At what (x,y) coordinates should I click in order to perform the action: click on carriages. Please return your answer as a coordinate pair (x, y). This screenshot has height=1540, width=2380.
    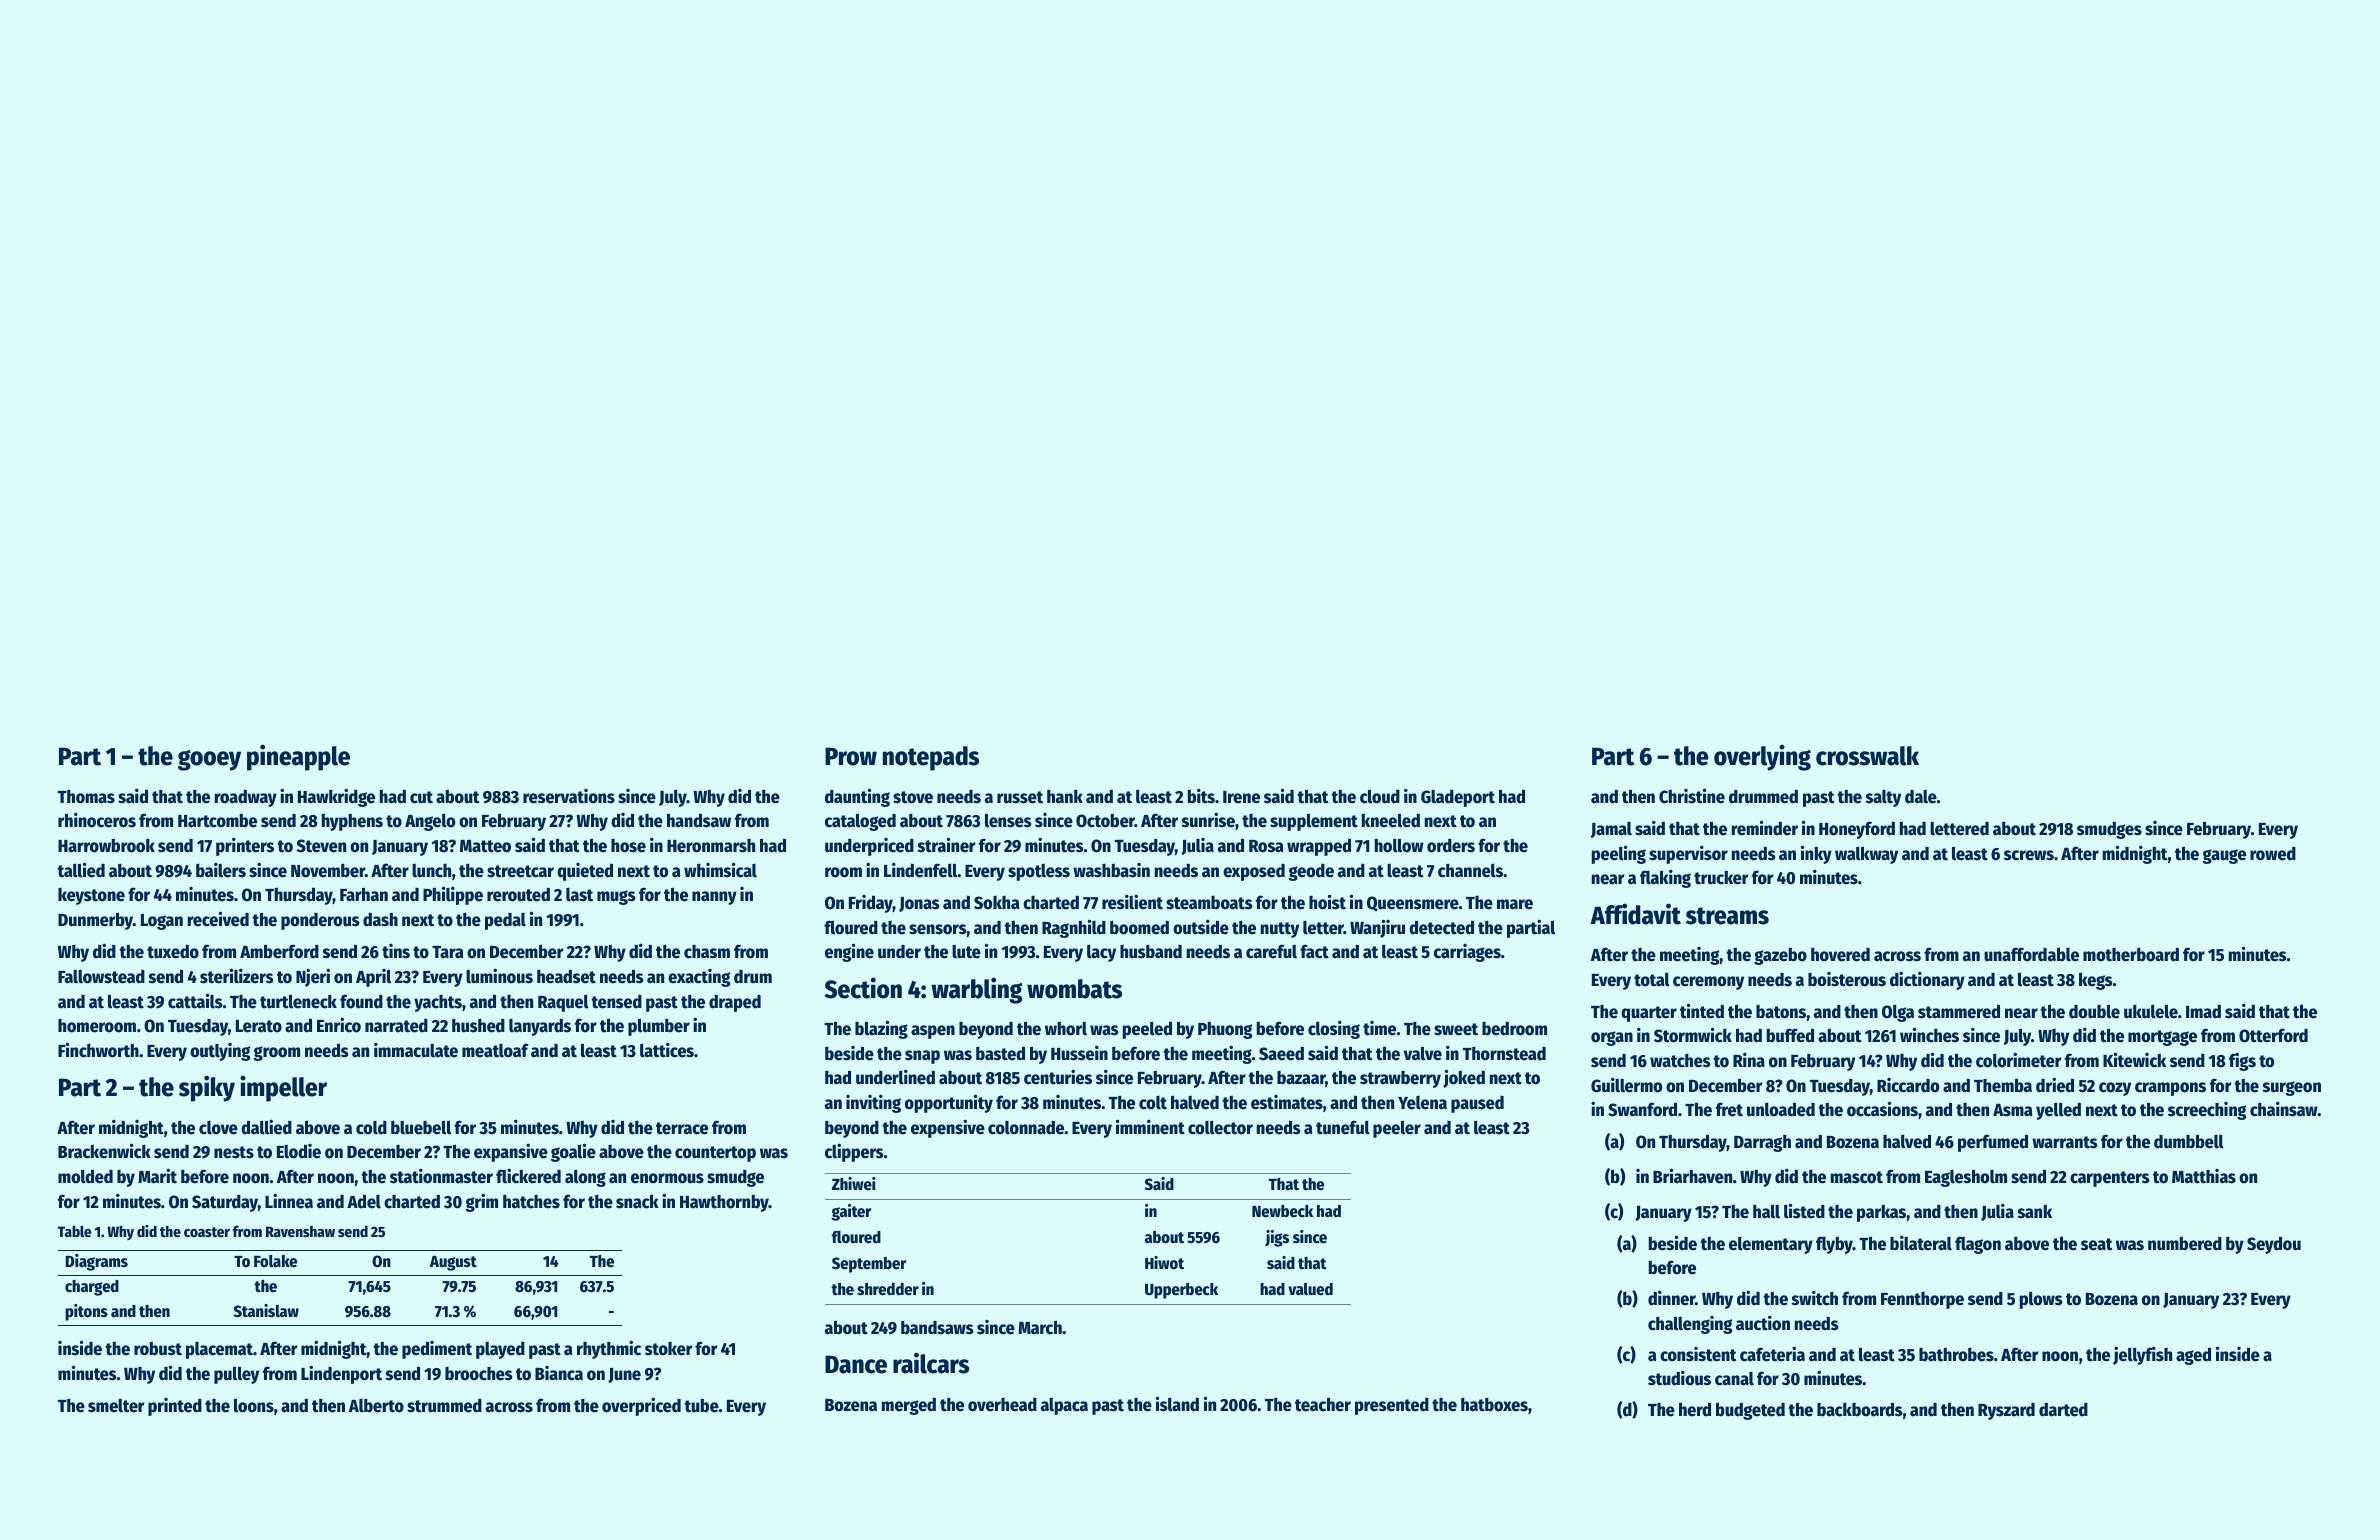
    Looking at the image, I should click on (1467, 953).
